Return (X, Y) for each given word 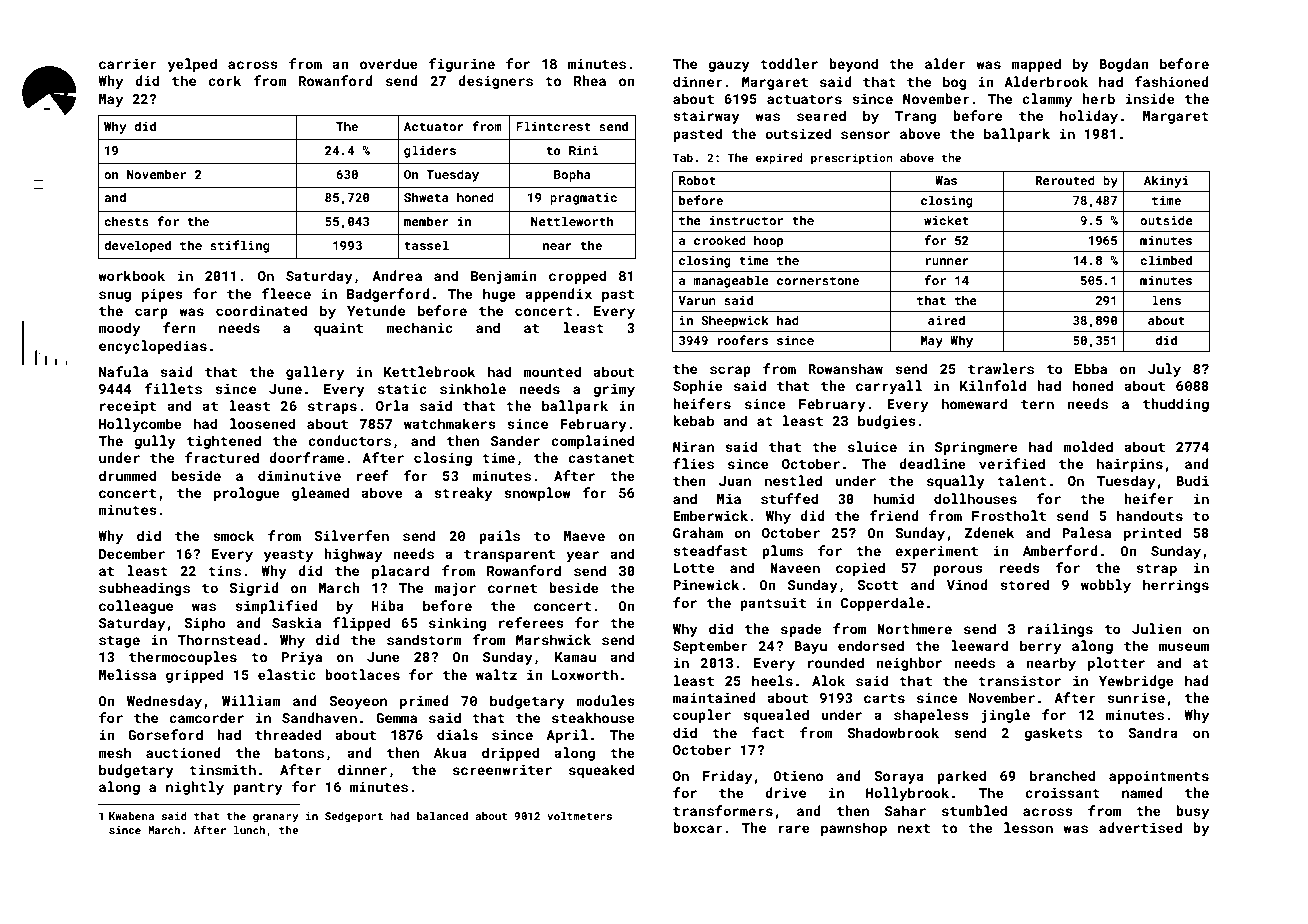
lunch (249, 830)
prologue (247, 494)
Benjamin (504, 277)
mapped (1036, 65)
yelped (192, 65)
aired (946, 320)
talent (1022, 480)
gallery (315, 373)
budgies (887, 422)
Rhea (590, 80)
